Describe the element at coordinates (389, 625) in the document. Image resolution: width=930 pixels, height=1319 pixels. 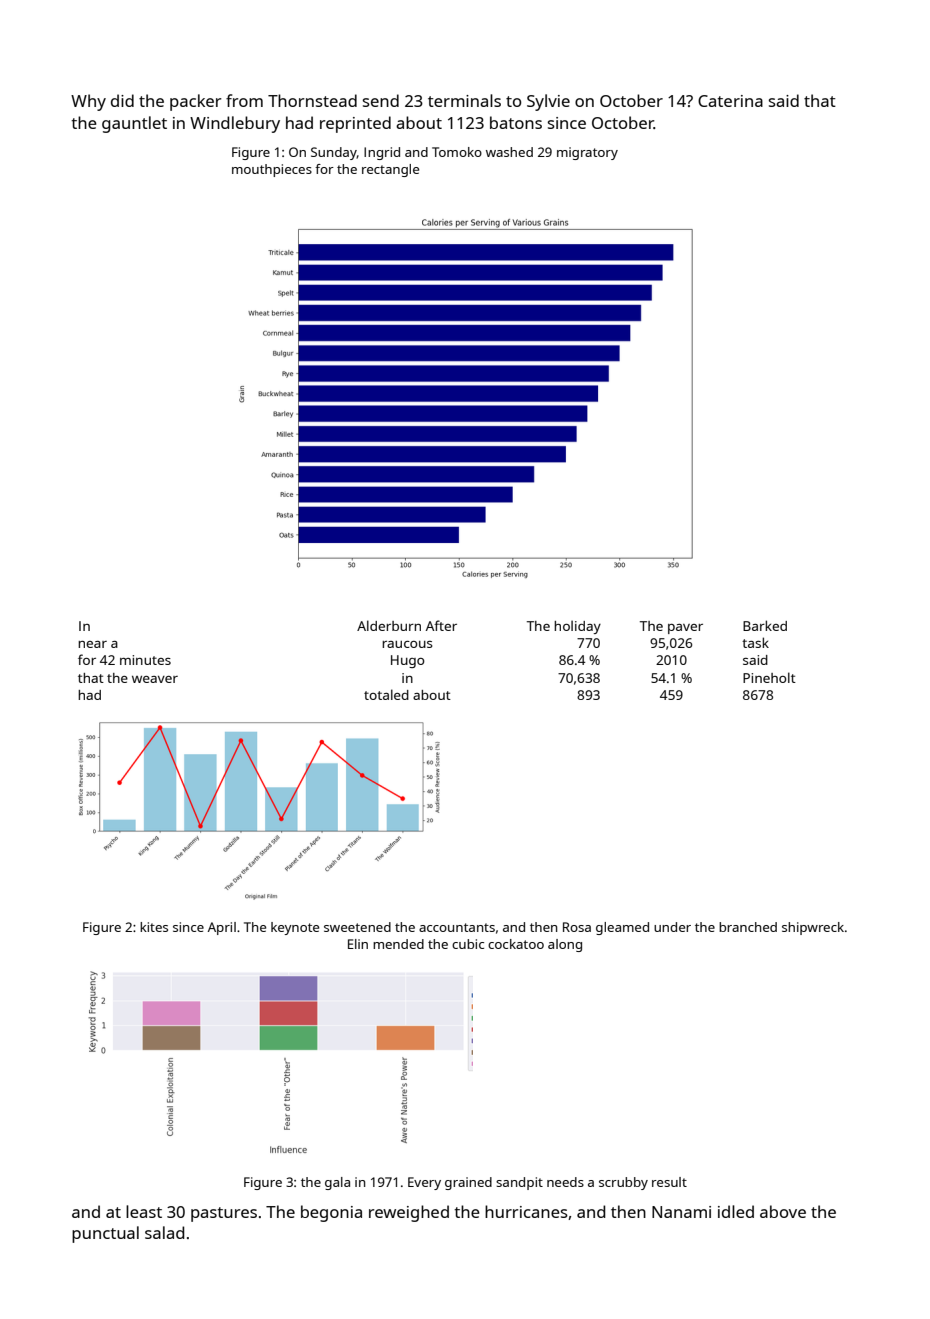
I see `Alderburn` at that location.
